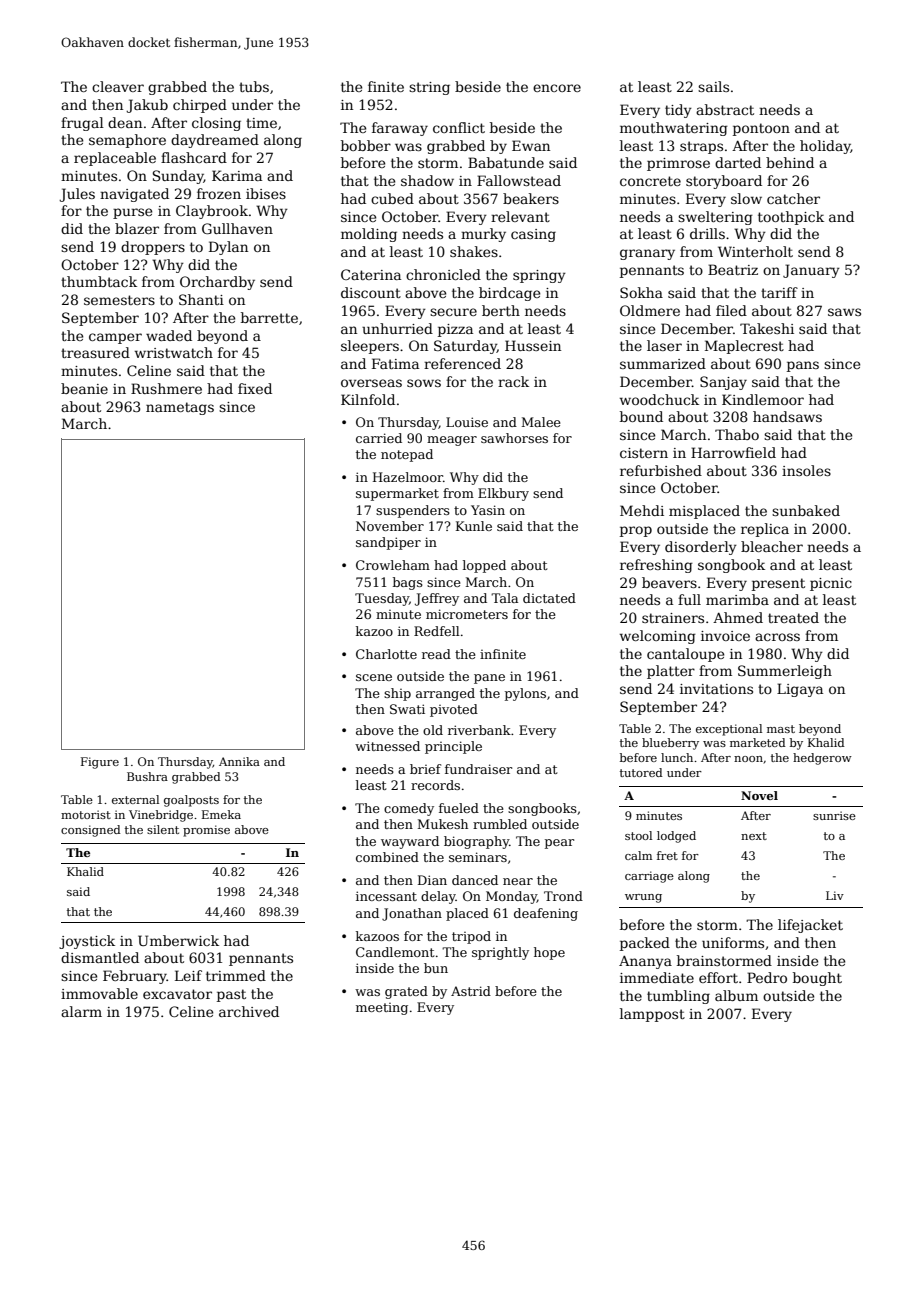 This page has height=1308, width=924. Describe the element at coordinates (81, 1011) in the page. I see `alarm` at that location.
